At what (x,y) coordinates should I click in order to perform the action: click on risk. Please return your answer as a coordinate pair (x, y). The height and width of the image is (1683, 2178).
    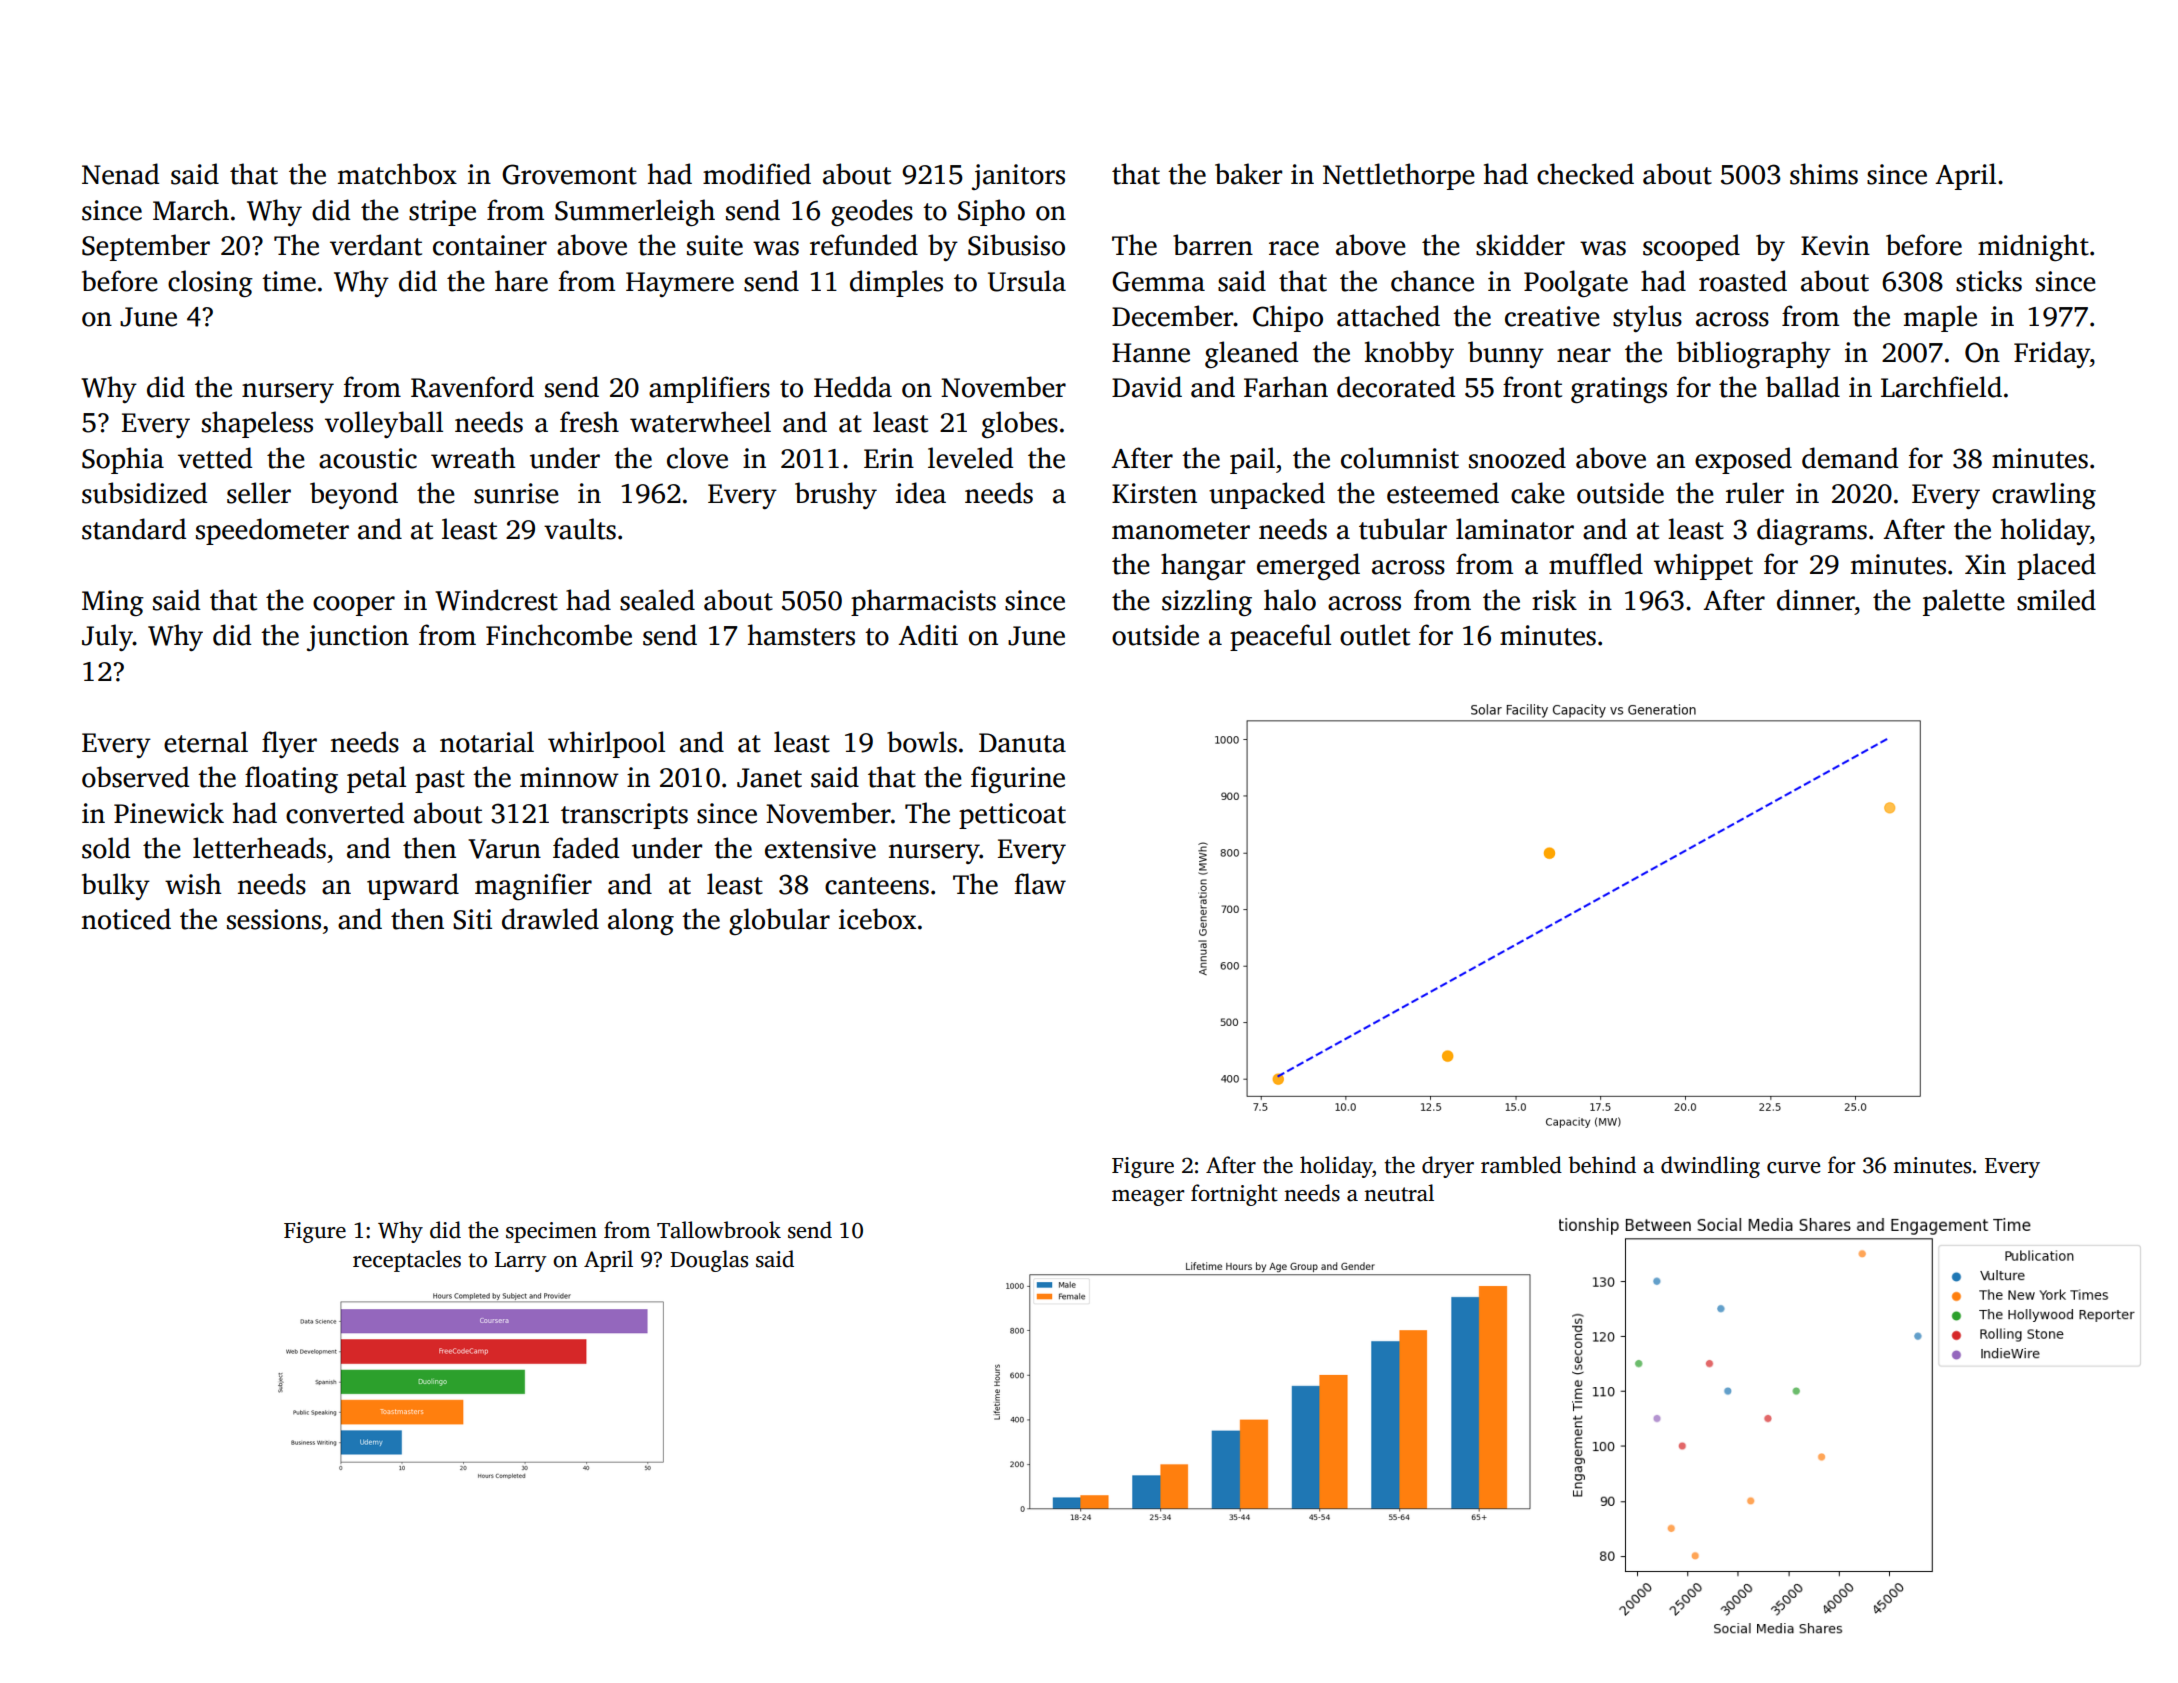
    Looking at the image, I should click on (1554, 600).
